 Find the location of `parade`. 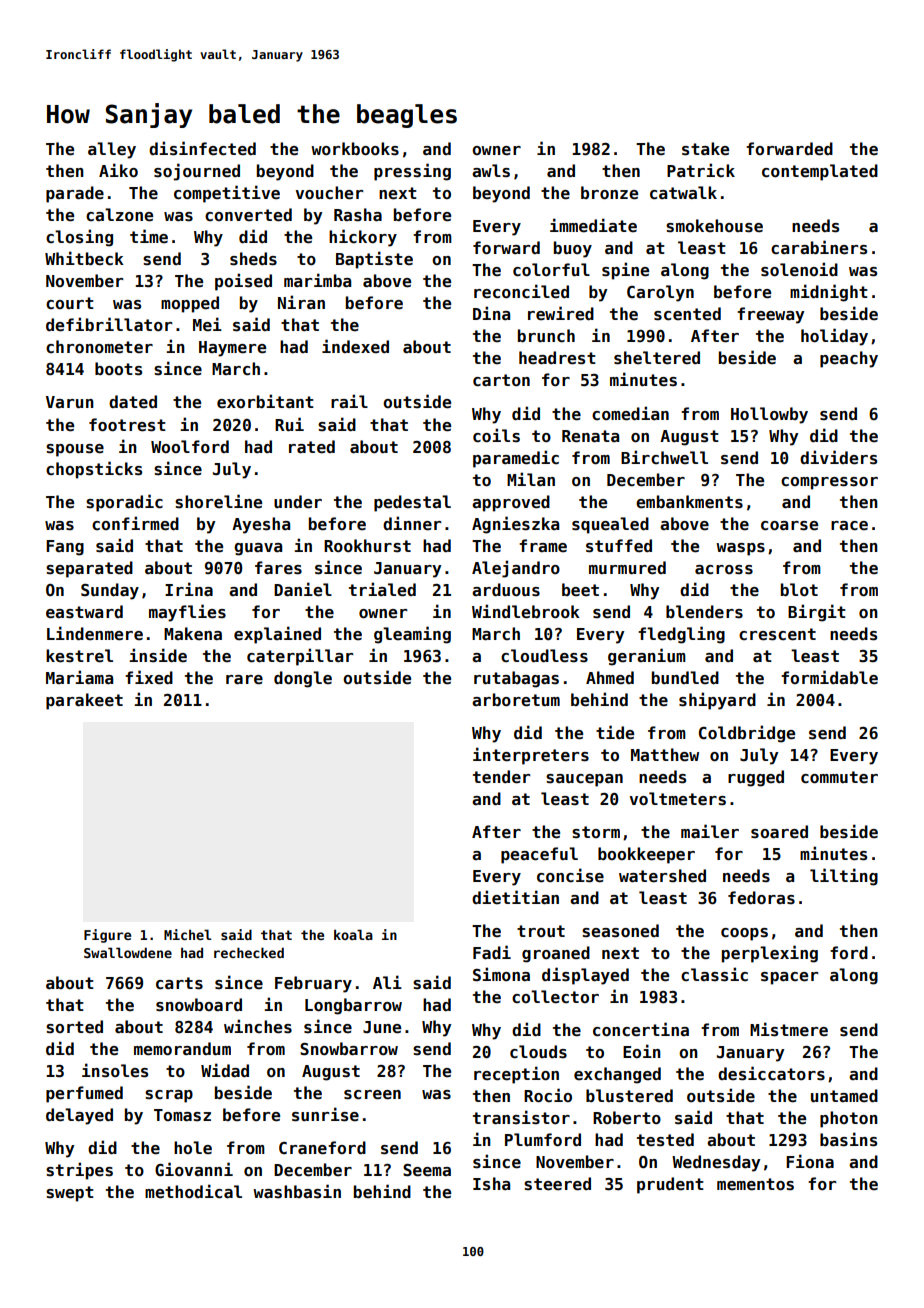

parade is located at coordinates (75, 194).
